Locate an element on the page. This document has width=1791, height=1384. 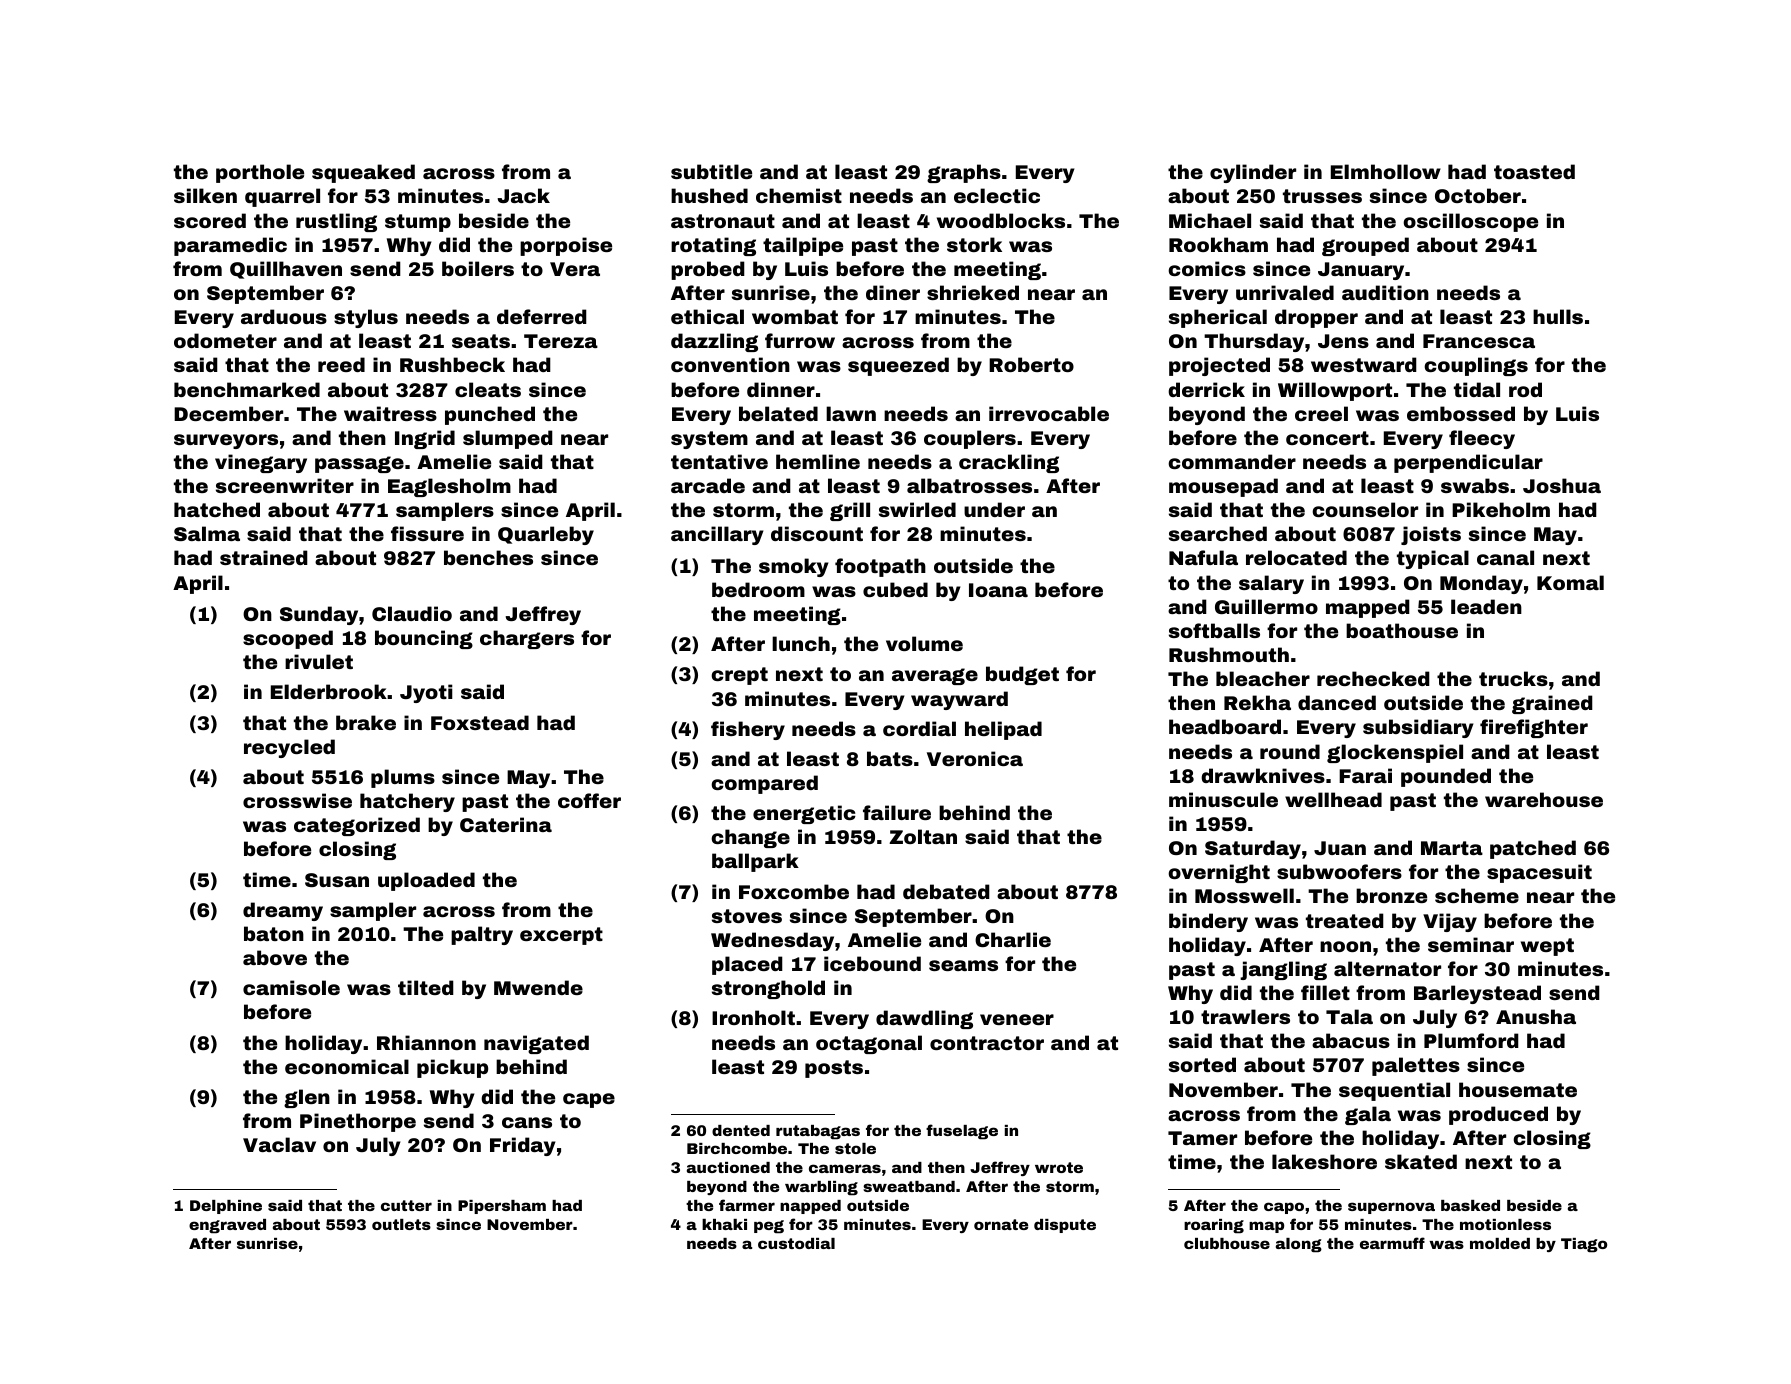
Jyoti is located at coordinates (426, 693).
